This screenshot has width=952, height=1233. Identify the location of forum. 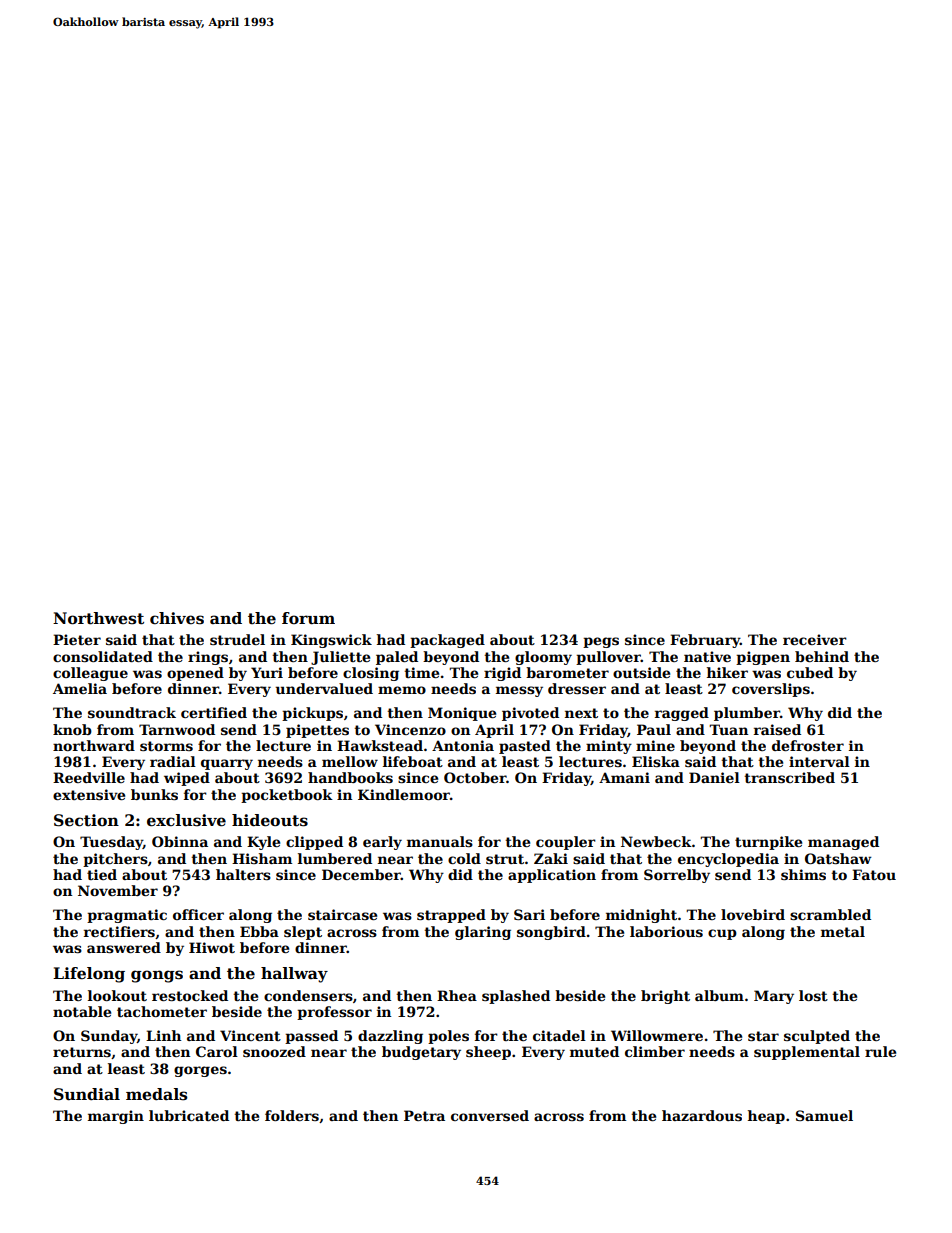
(308, 618).
